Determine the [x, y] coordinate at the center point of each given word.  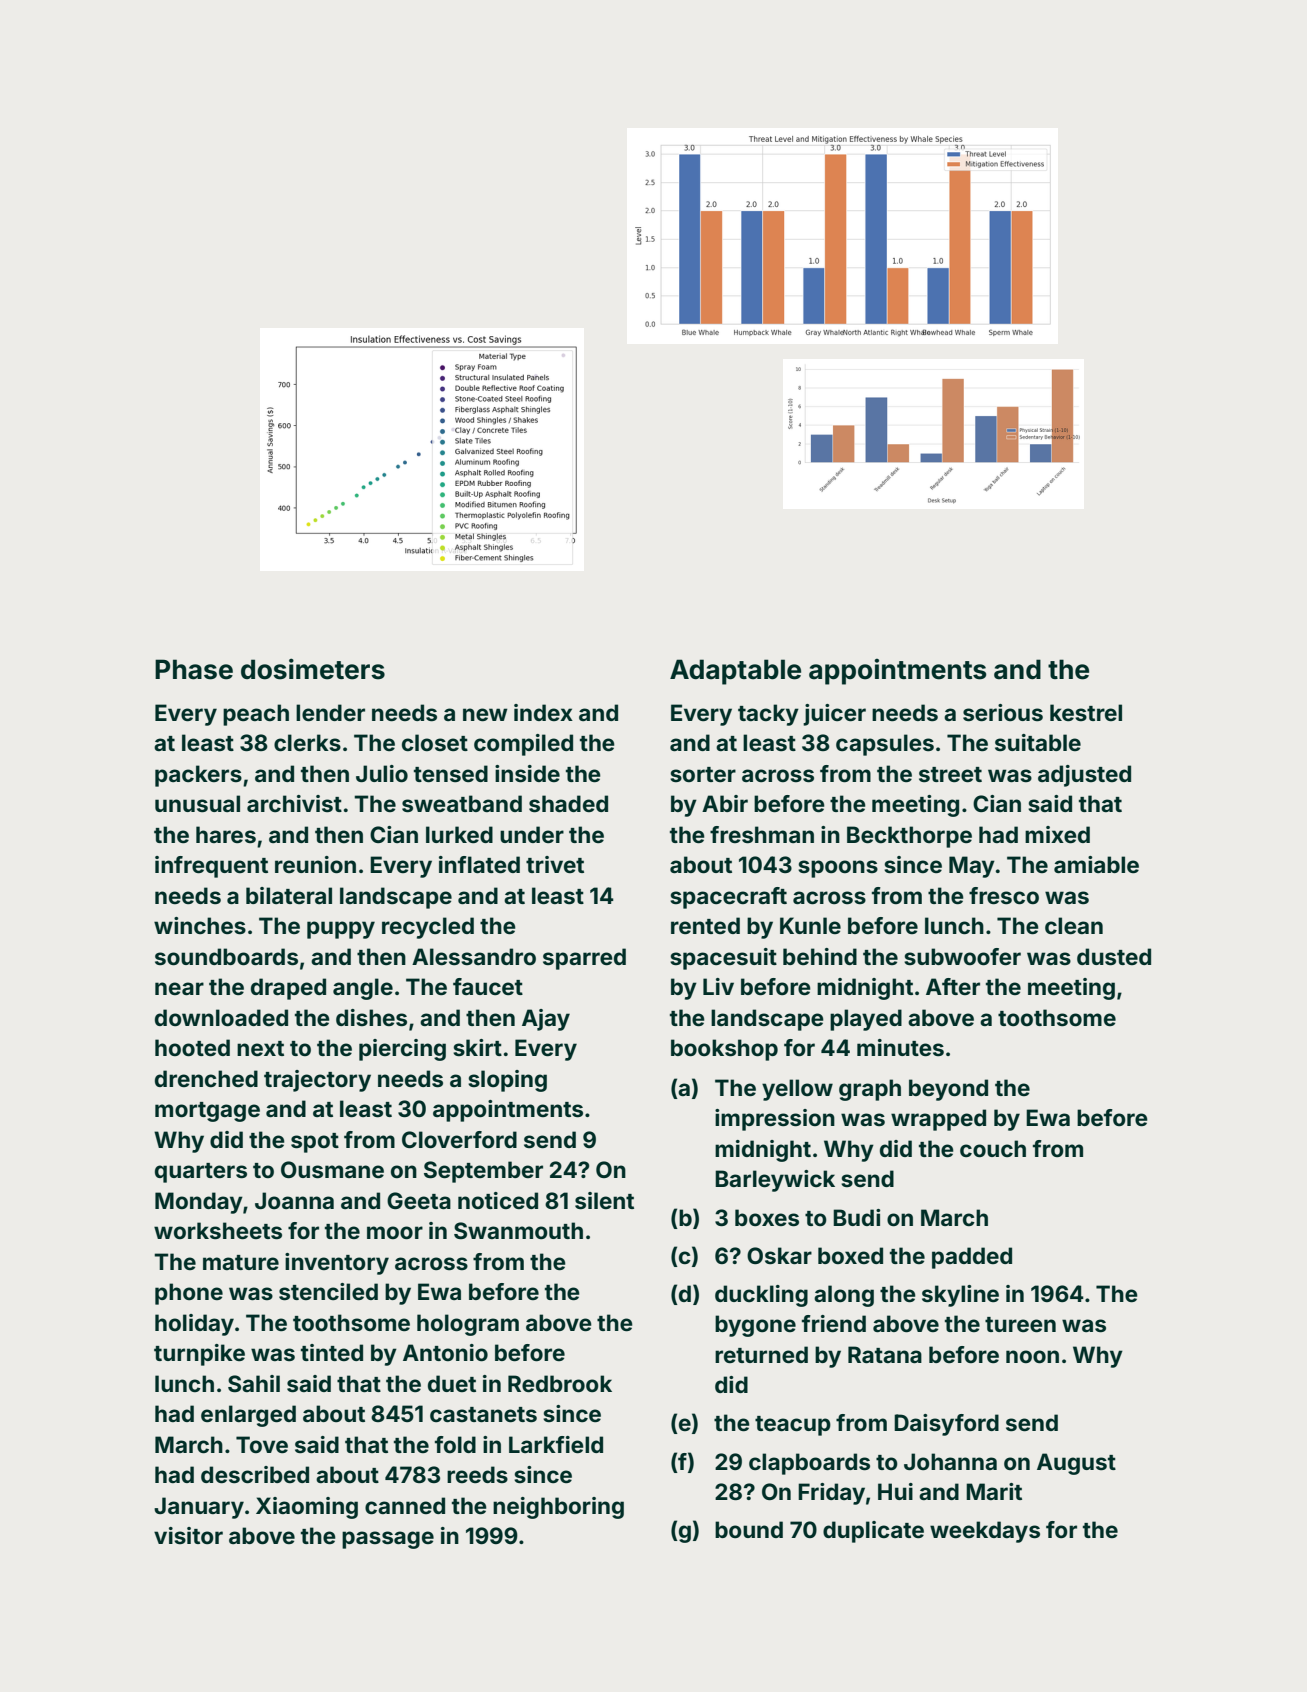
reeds [477, 1474]
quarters [201, 1173]
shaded [568, 804]
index [543, 712]
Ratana [885, 1354]
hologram [468, 1325]
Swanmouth [518, 1230]
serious [1003, 713]
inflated [479, 864]
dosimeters [313, 669]
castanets [483, 1414]
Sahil [254, 1383]
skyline [960, 1296]
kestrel [1086, 712]
